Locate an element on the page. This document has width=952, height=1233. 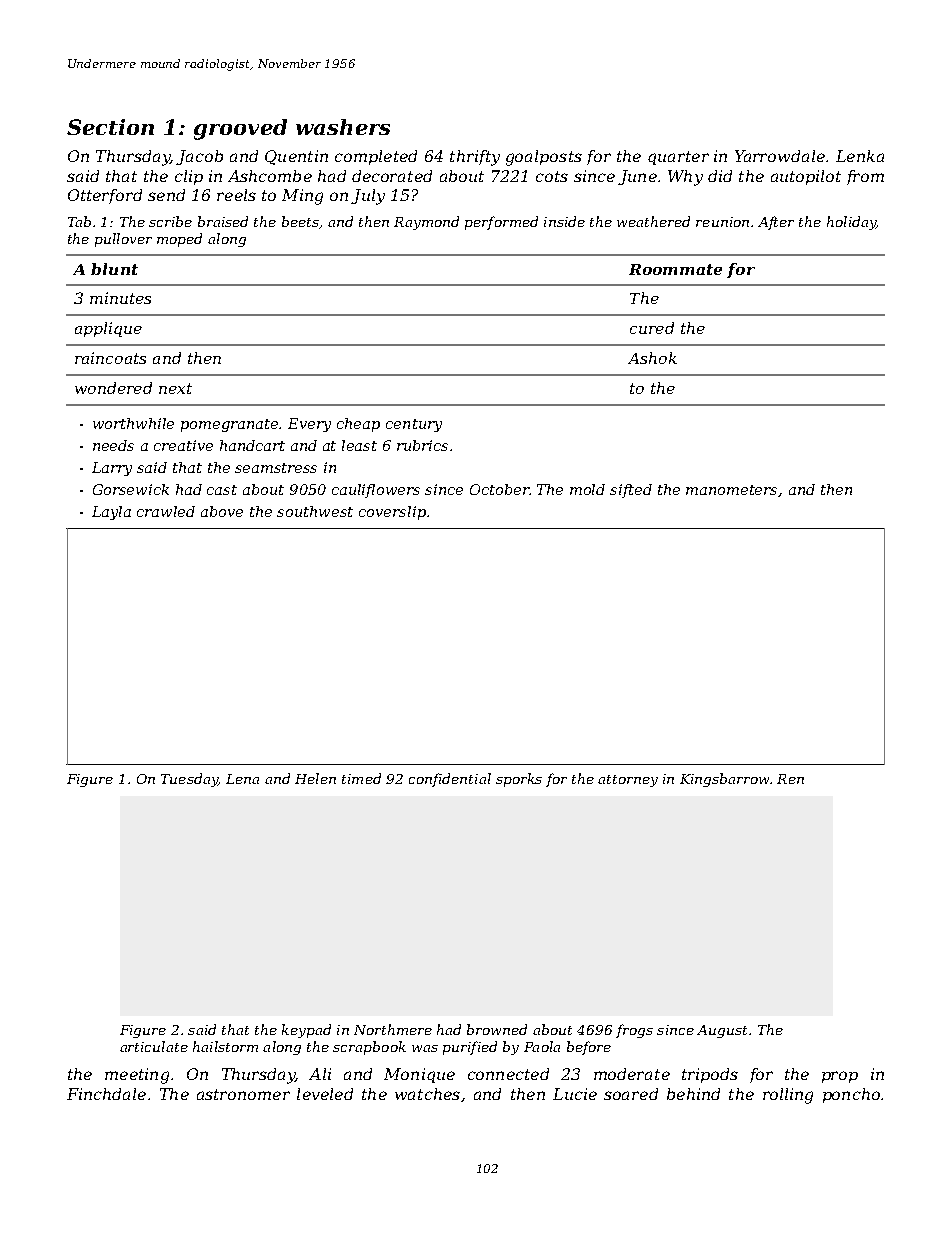
holiday is located at coordinates (851, 223).
